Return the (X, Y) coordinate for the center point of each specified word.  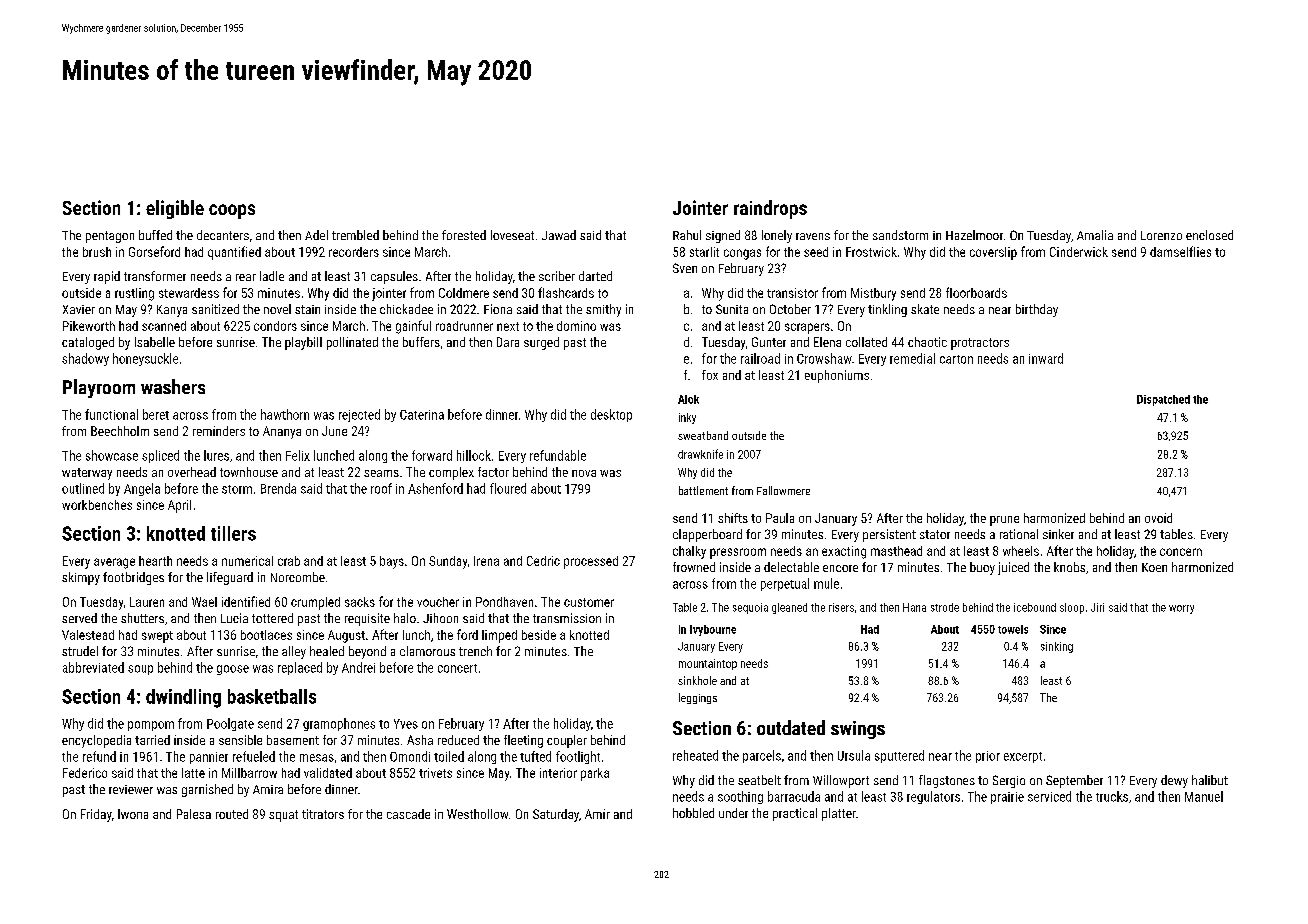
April (179, 506)
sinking (1057, 647)
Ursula (854, 755)
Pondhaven (504, 602)
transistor (792, 293)
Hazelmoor (974, 235)
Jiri (1097, 607)
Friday (96, 815)
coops (232, 211)
